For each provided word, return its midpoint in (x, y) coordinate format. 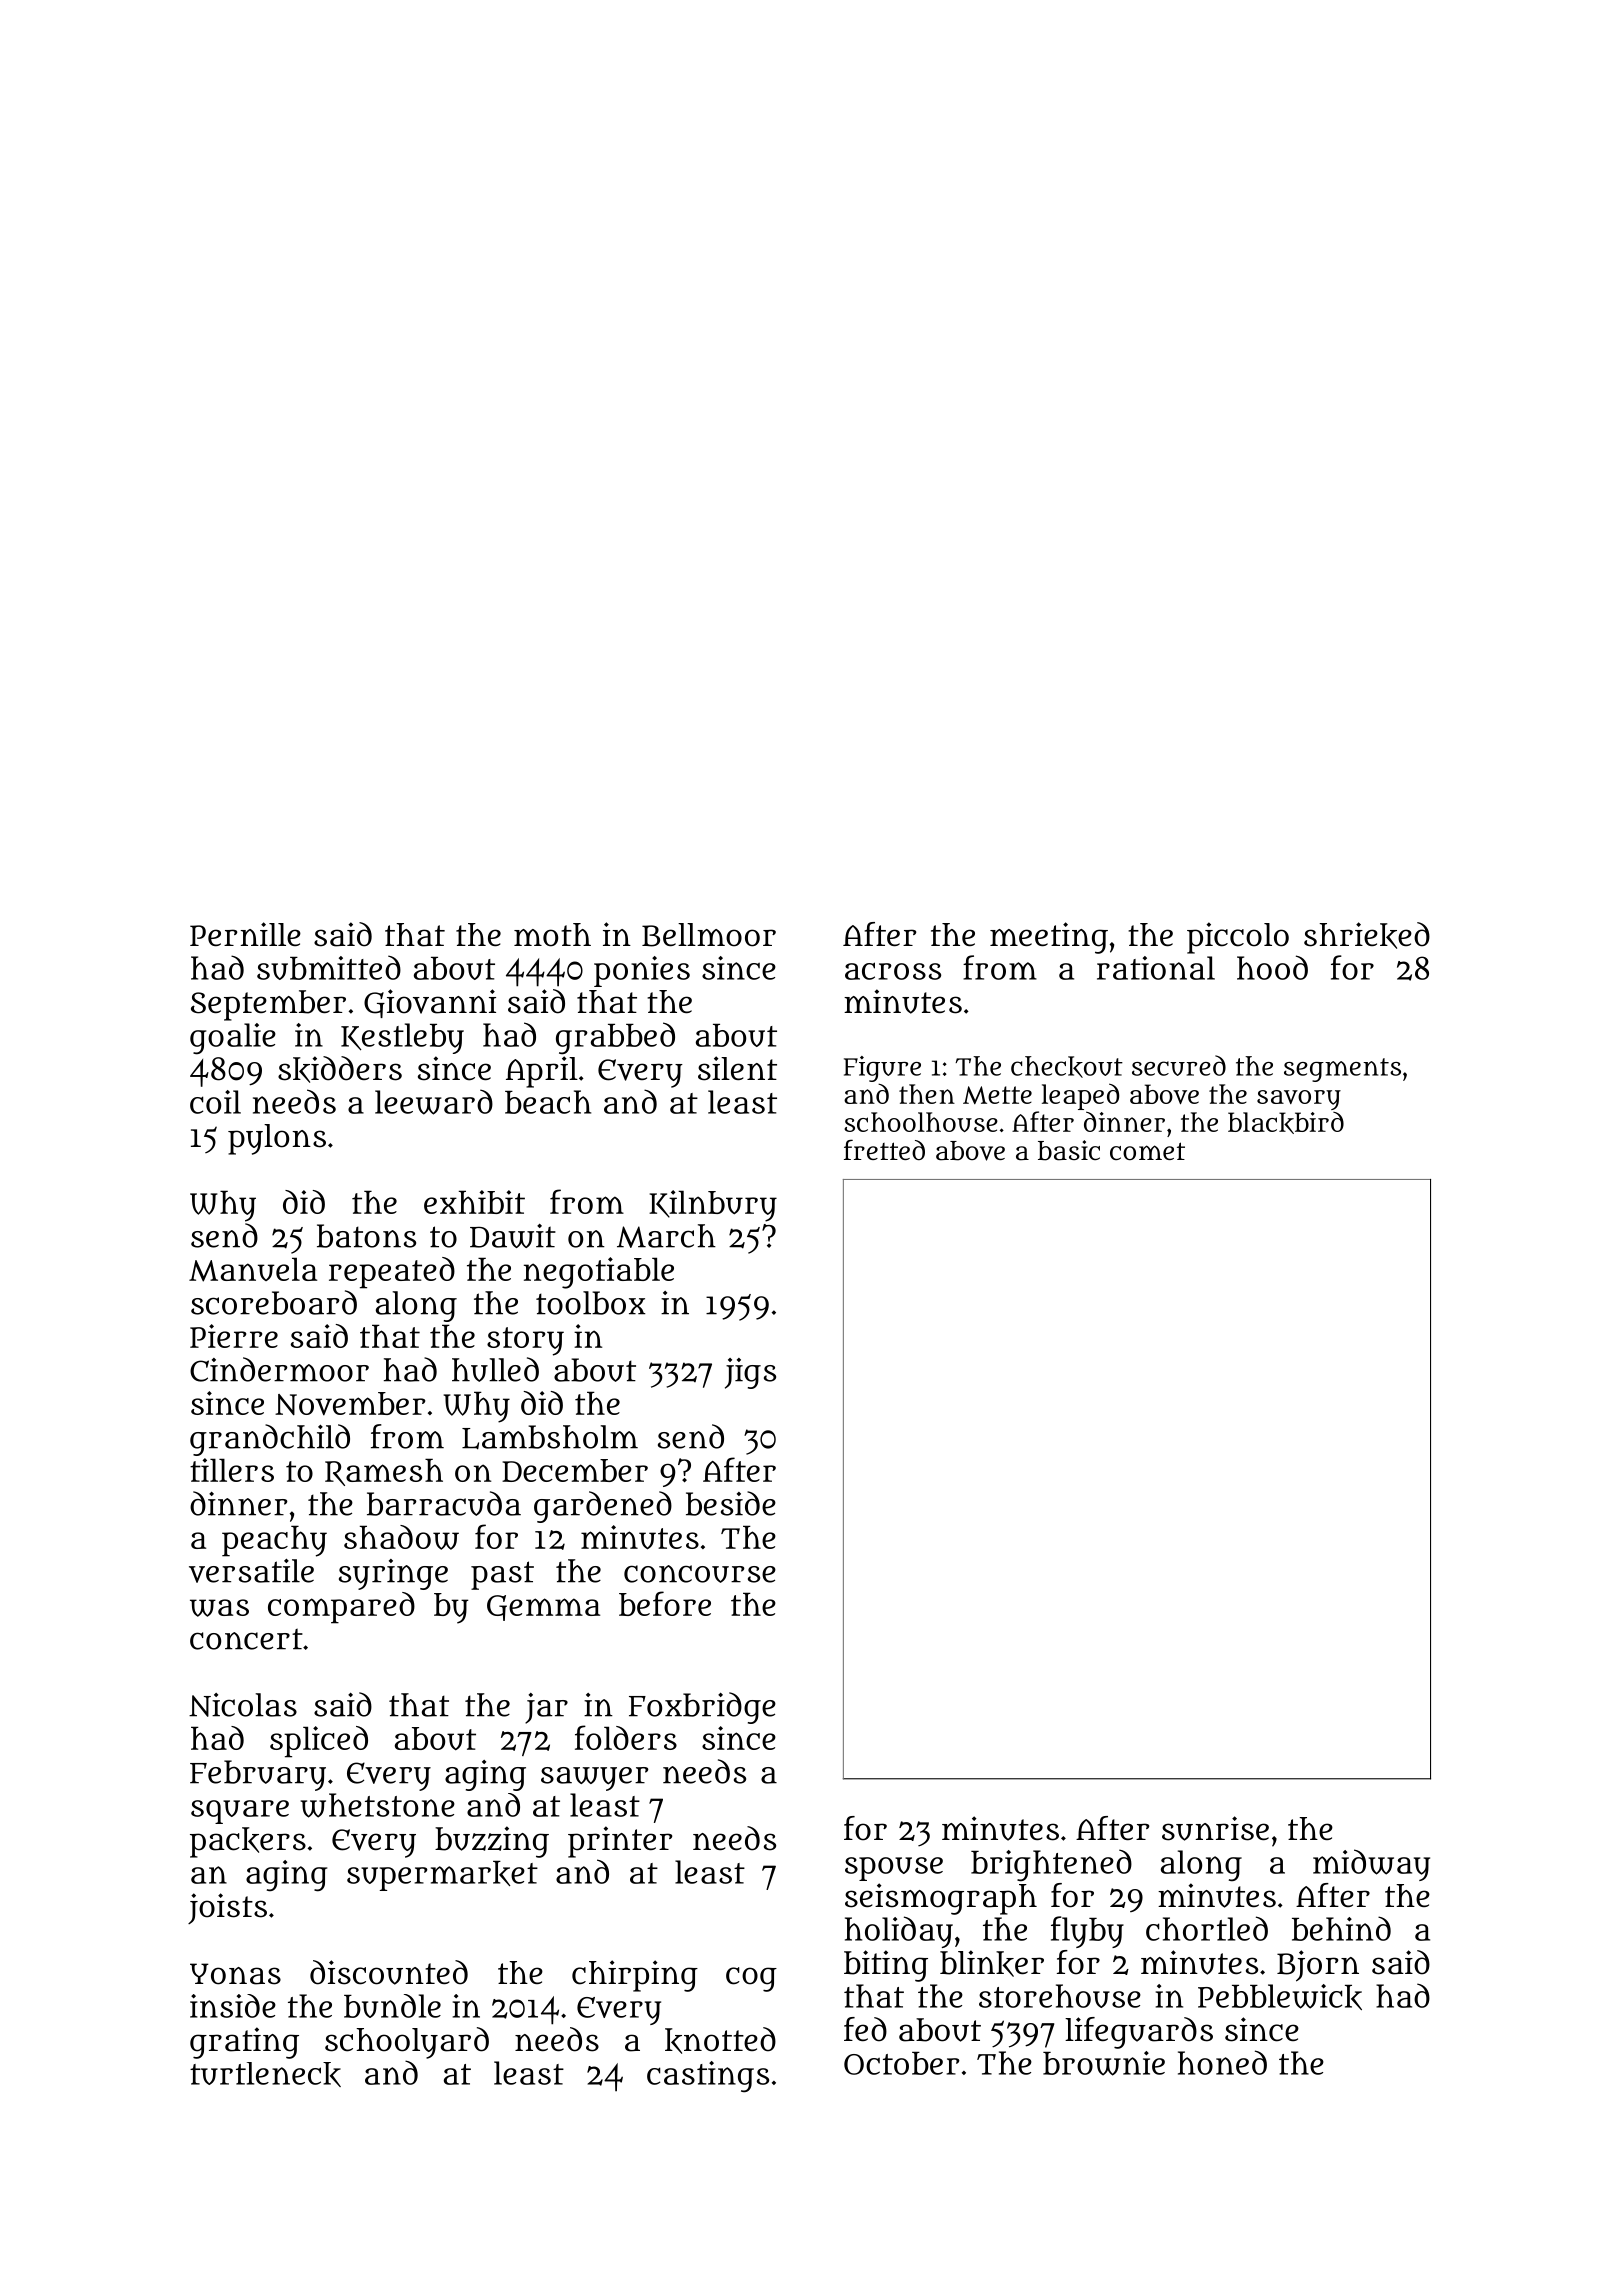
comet (1147, 1151)
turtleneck (265, 2074)
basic (1069, 1150)
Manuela (253, 1269)
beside (731, 1503)
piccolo (1238, 938)
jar (546, 1708)
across (893, 971)
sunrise (1215, 1828)
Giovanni (430, 1003)
